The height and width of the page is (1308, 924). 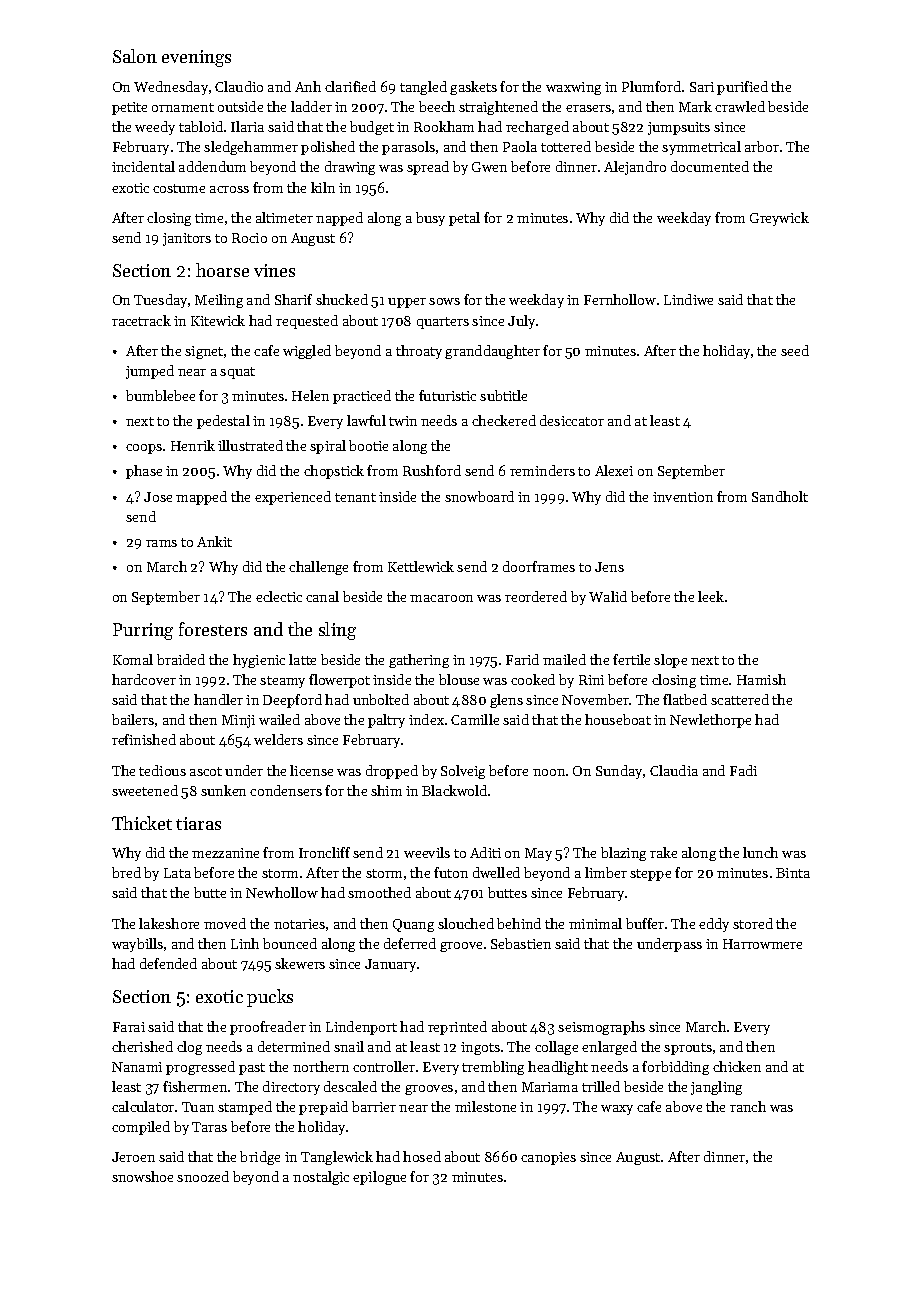 What do you see at coordinates (430, 219) in the page?
I see `busy` at bounding box center [430, 219].
